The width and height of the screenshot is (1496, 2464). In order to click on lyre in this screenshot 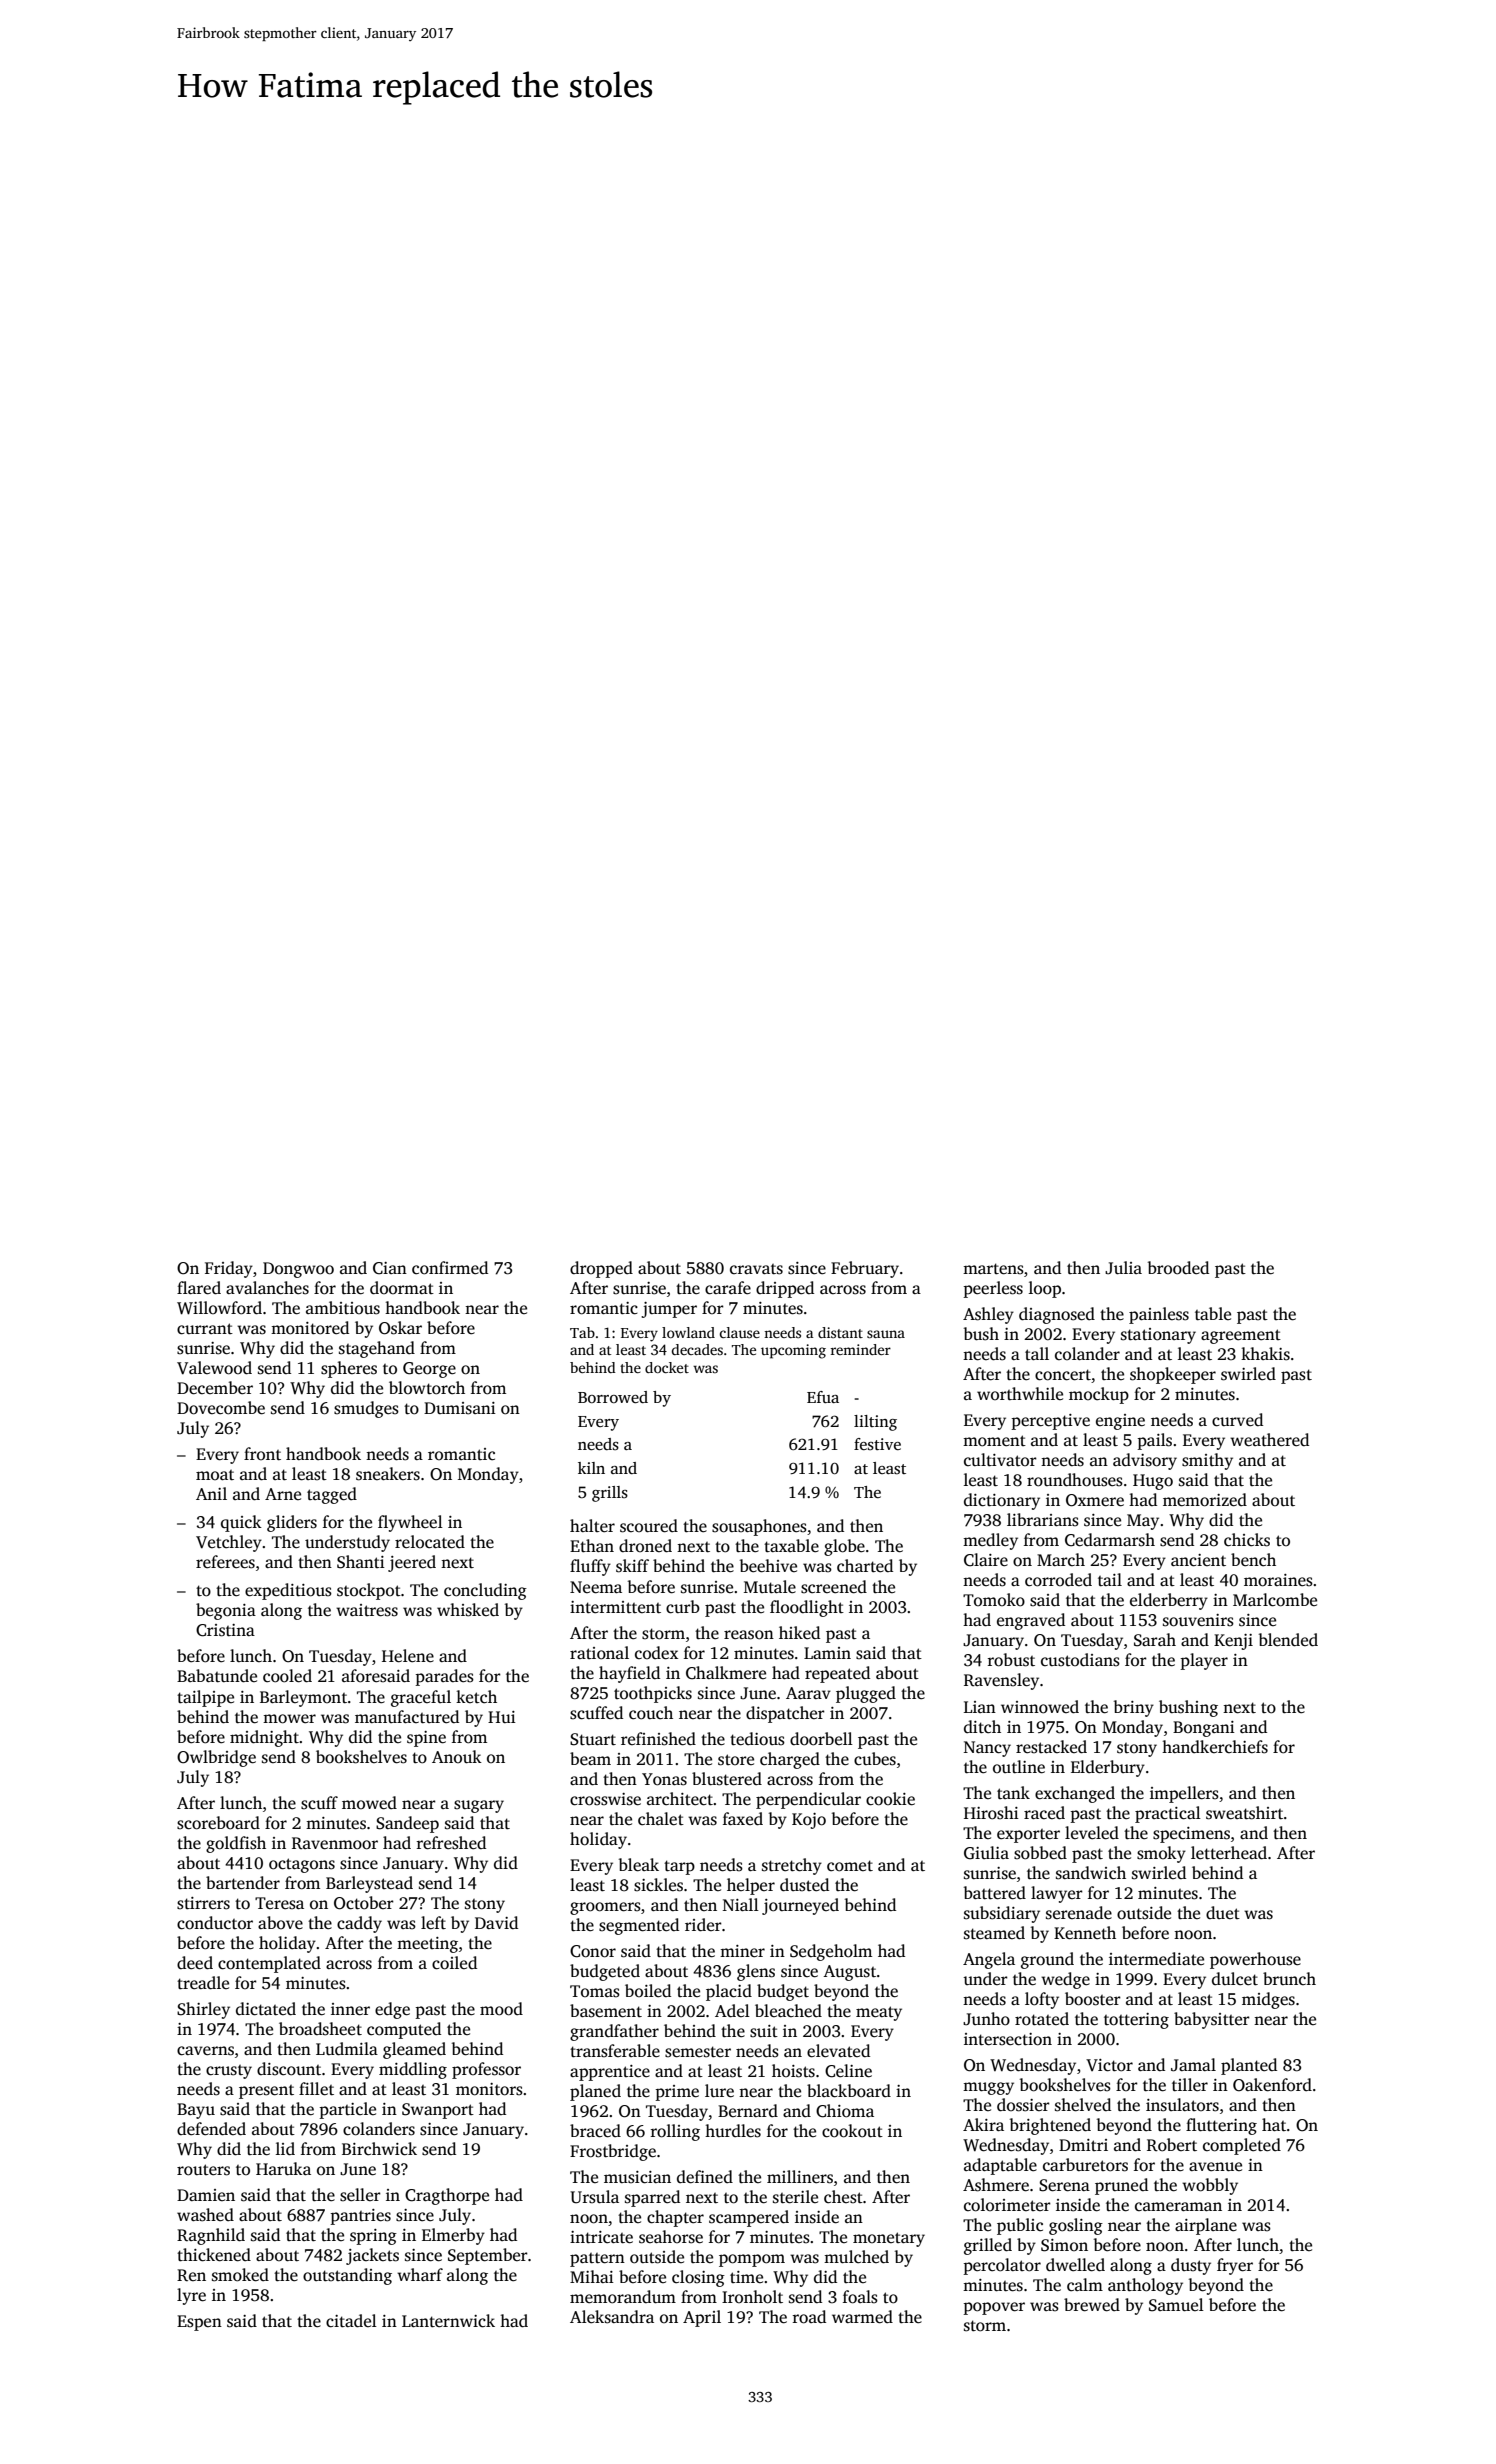, I will do `click(191, 2296)`.
